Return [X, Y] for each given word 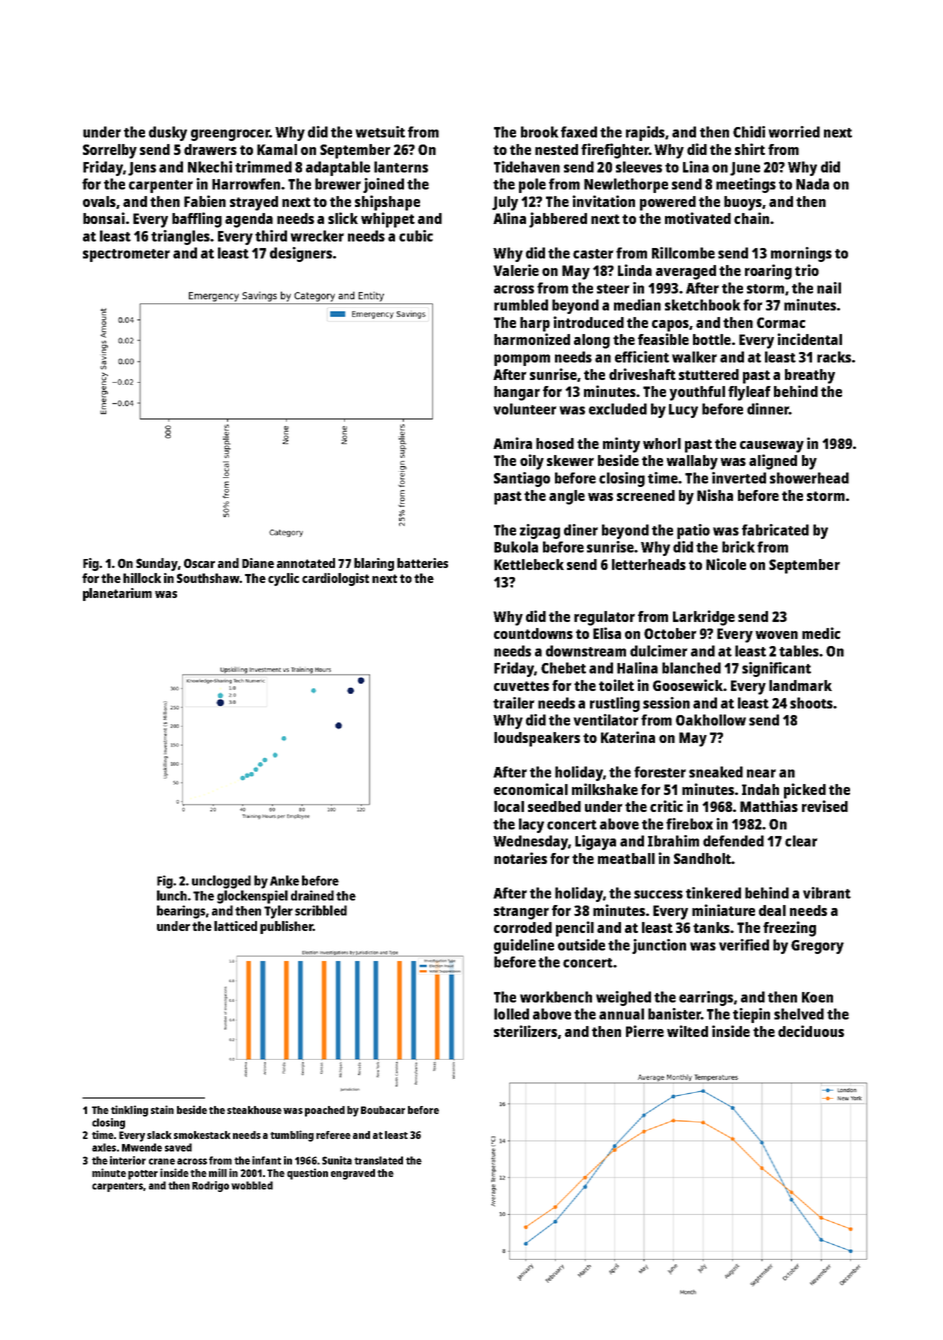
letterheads [649, 564]
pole [532, 185]
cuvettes [521, 686]
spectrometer [126, 255]
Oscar [199, 563]
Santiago [522, 479]
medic [821, 633]
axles [104, 1147]
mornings [801, 254]
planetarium [117, 594]
